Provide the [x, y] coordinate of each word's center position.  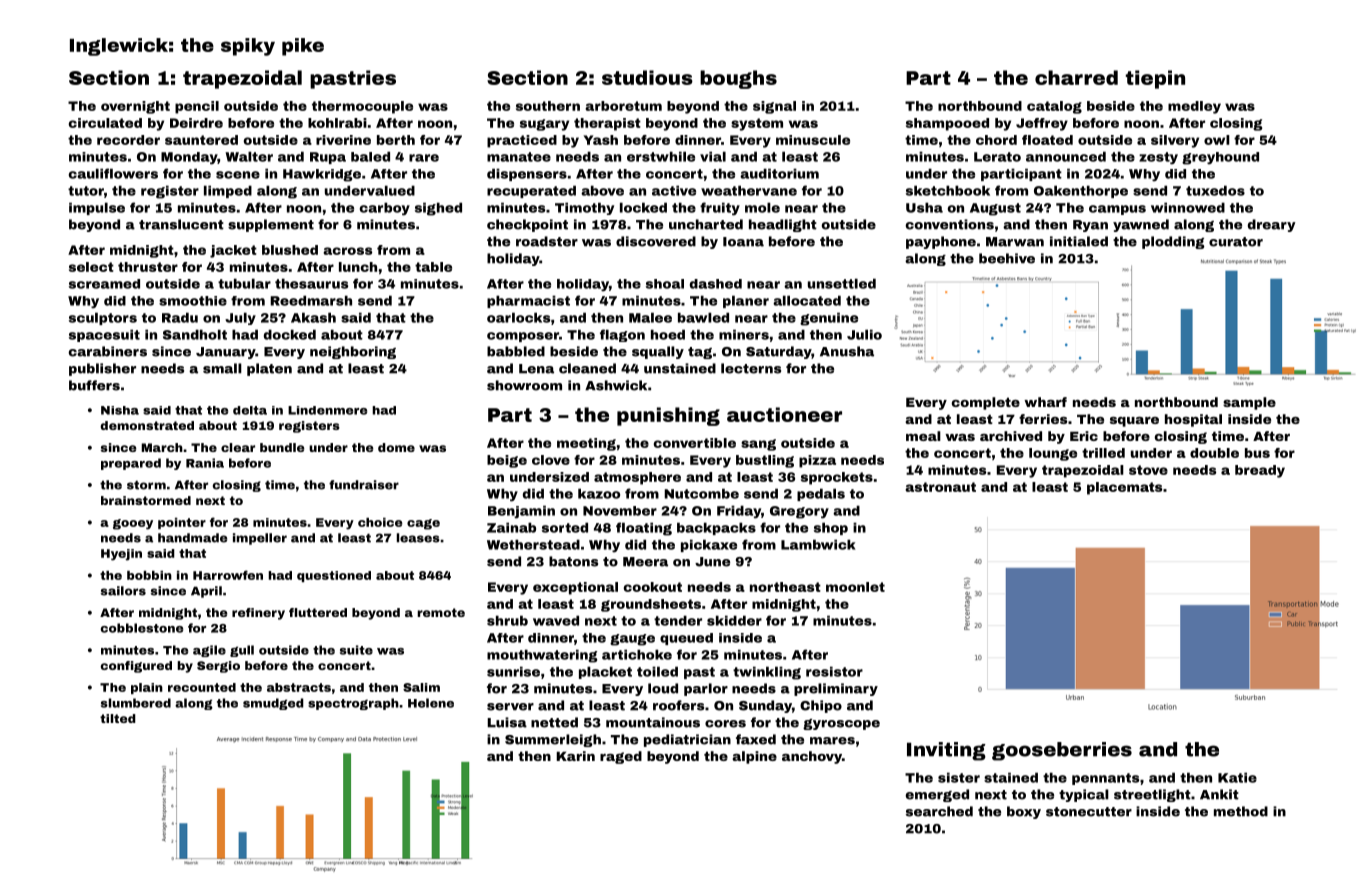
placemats [1124, 488]
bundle [282, 447]
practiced [522, 141]
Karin [575, 756]
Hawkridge [322, 175]
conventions [950, 224]
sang [758, 445]
